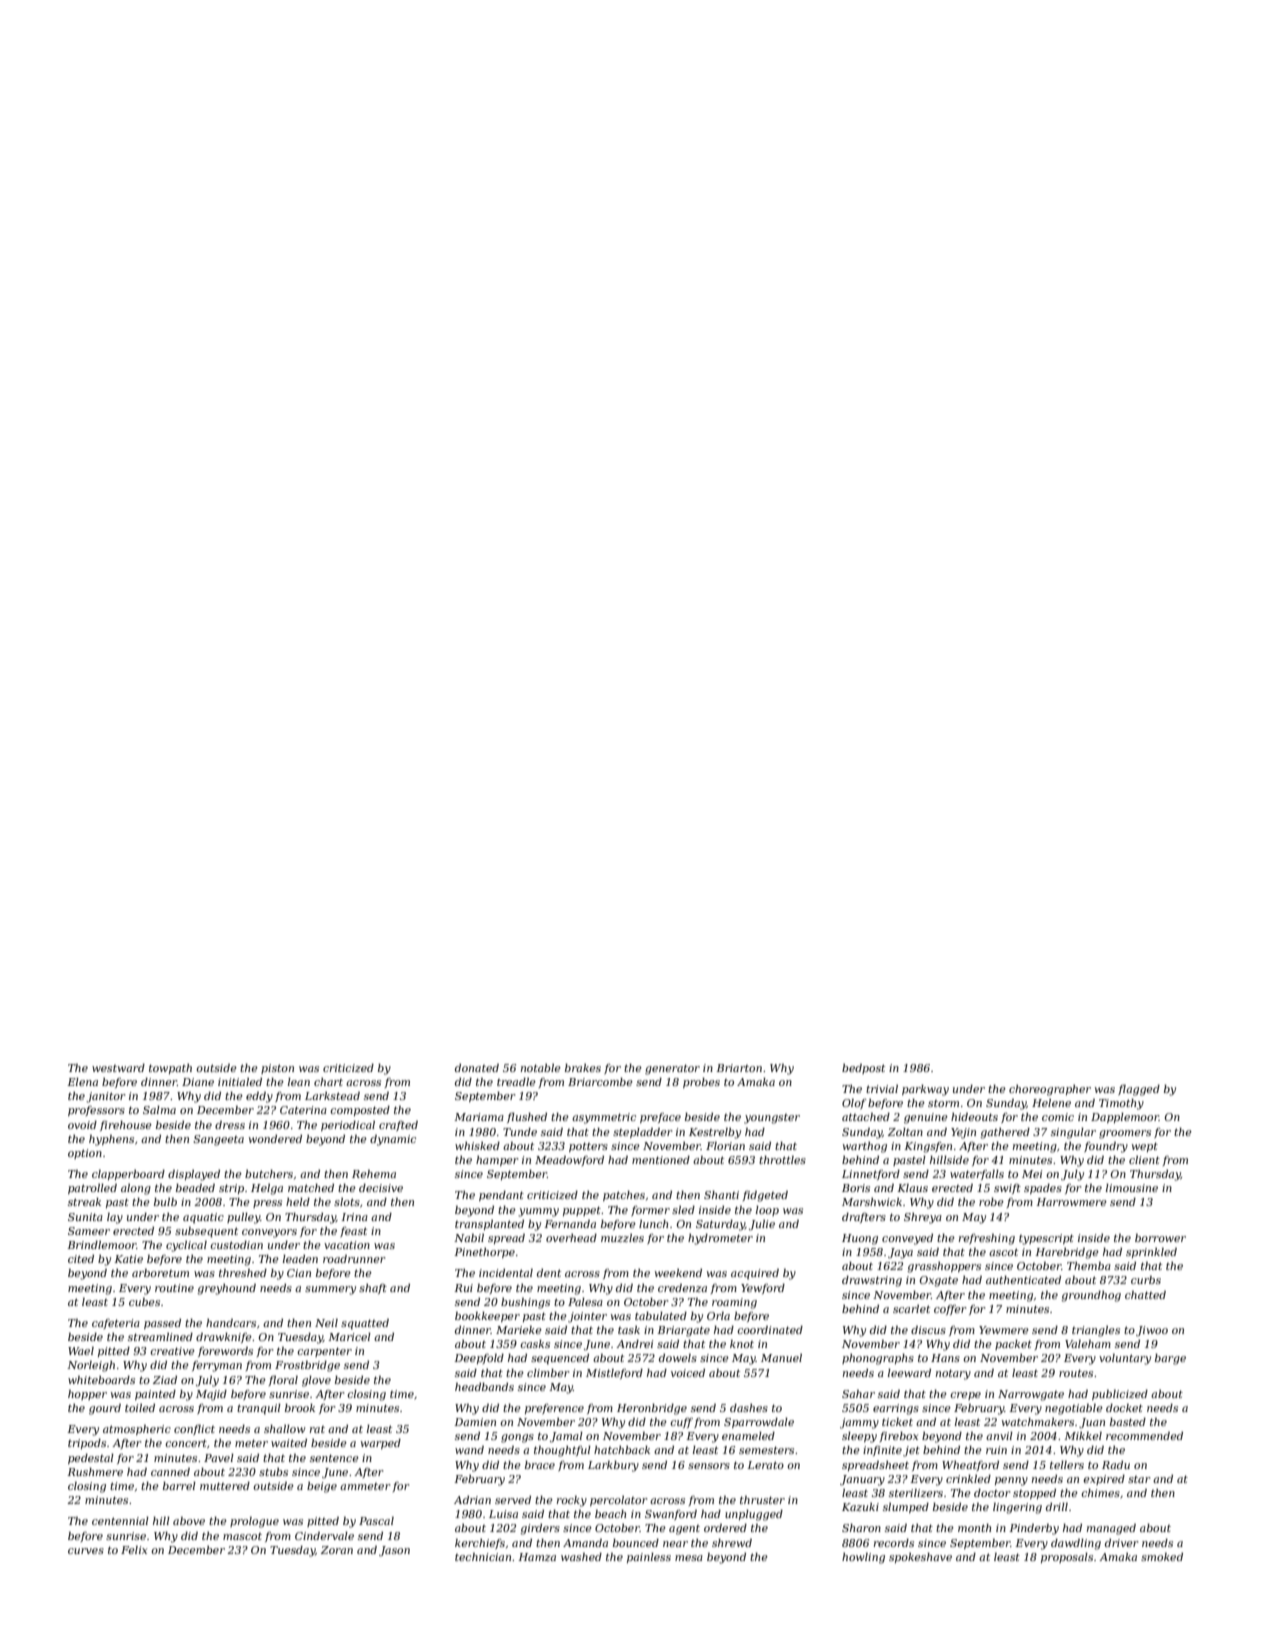  Describe the element at coordinates (186, 1443) in the page. I see `concert` at that location.
